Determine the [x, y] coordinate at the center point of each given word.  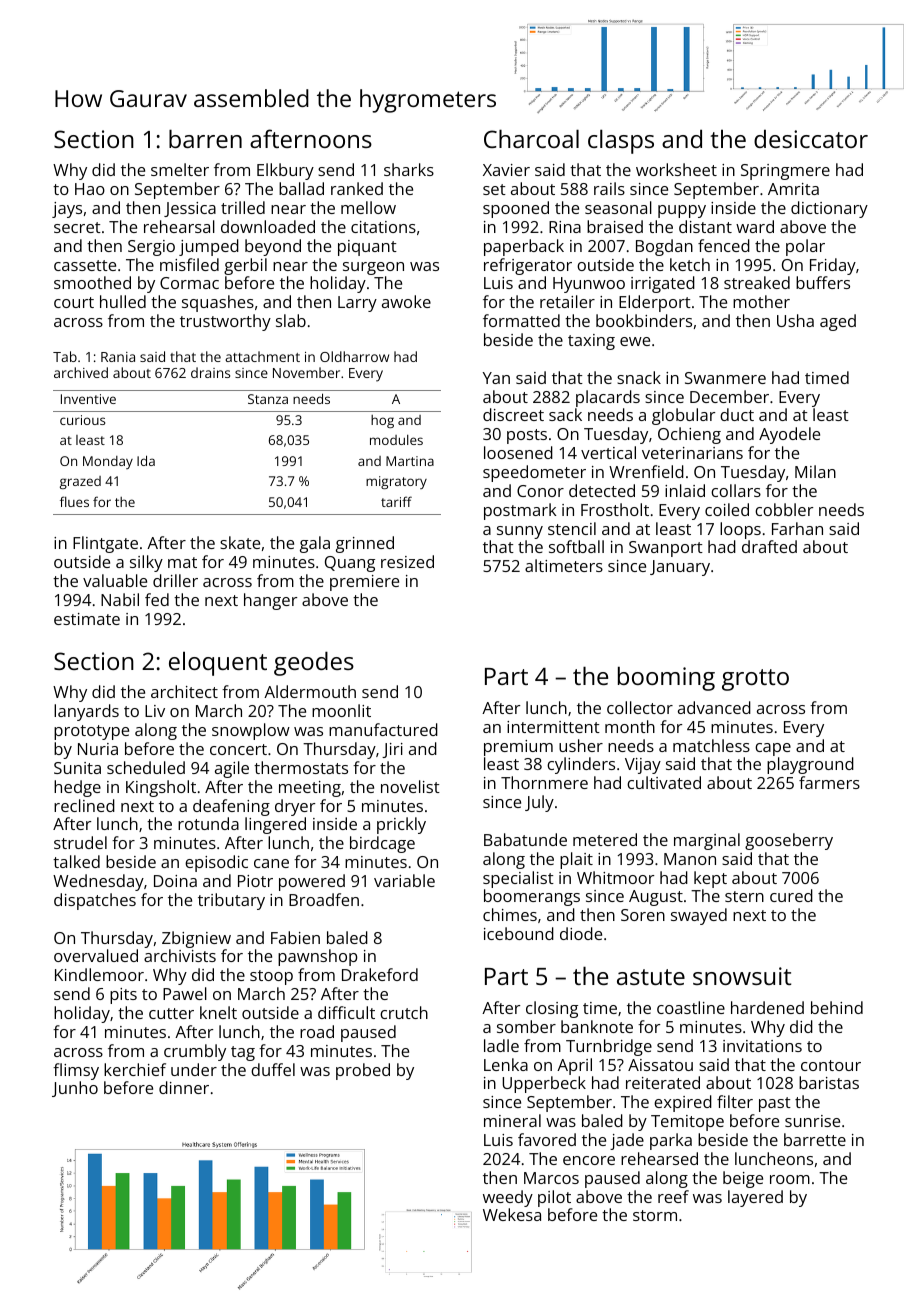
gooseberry [789, 841]
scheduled [146, 767]
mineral [512, 1120]
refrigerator [528, 266]
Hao [90, 189]
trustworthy [225, 322]
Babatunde [525, 839]
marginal [707, 841]
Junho [75, 1089]
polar [805, 247]
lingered [275, 825]
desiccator [811, 138]
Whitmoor [615, 877]
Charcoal [531, 138]
